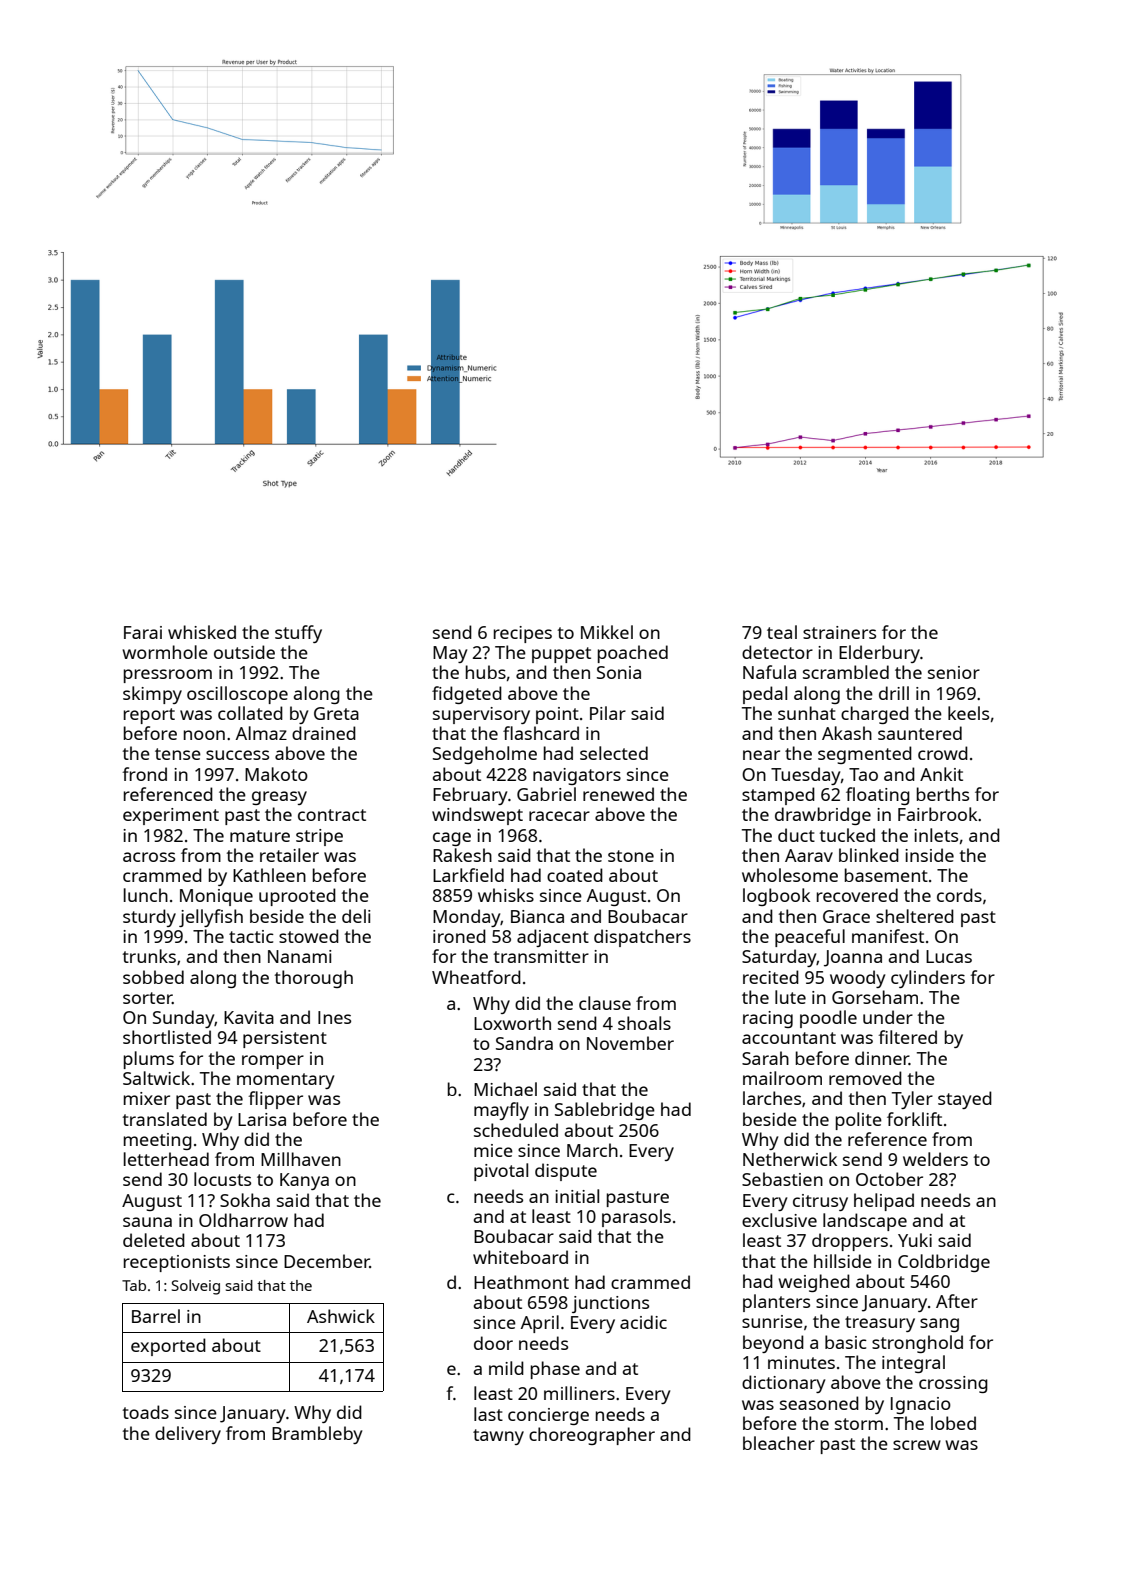  Describe the element at coordinates (907, 1037) in the screenshot. I see `filtered` at that location.
